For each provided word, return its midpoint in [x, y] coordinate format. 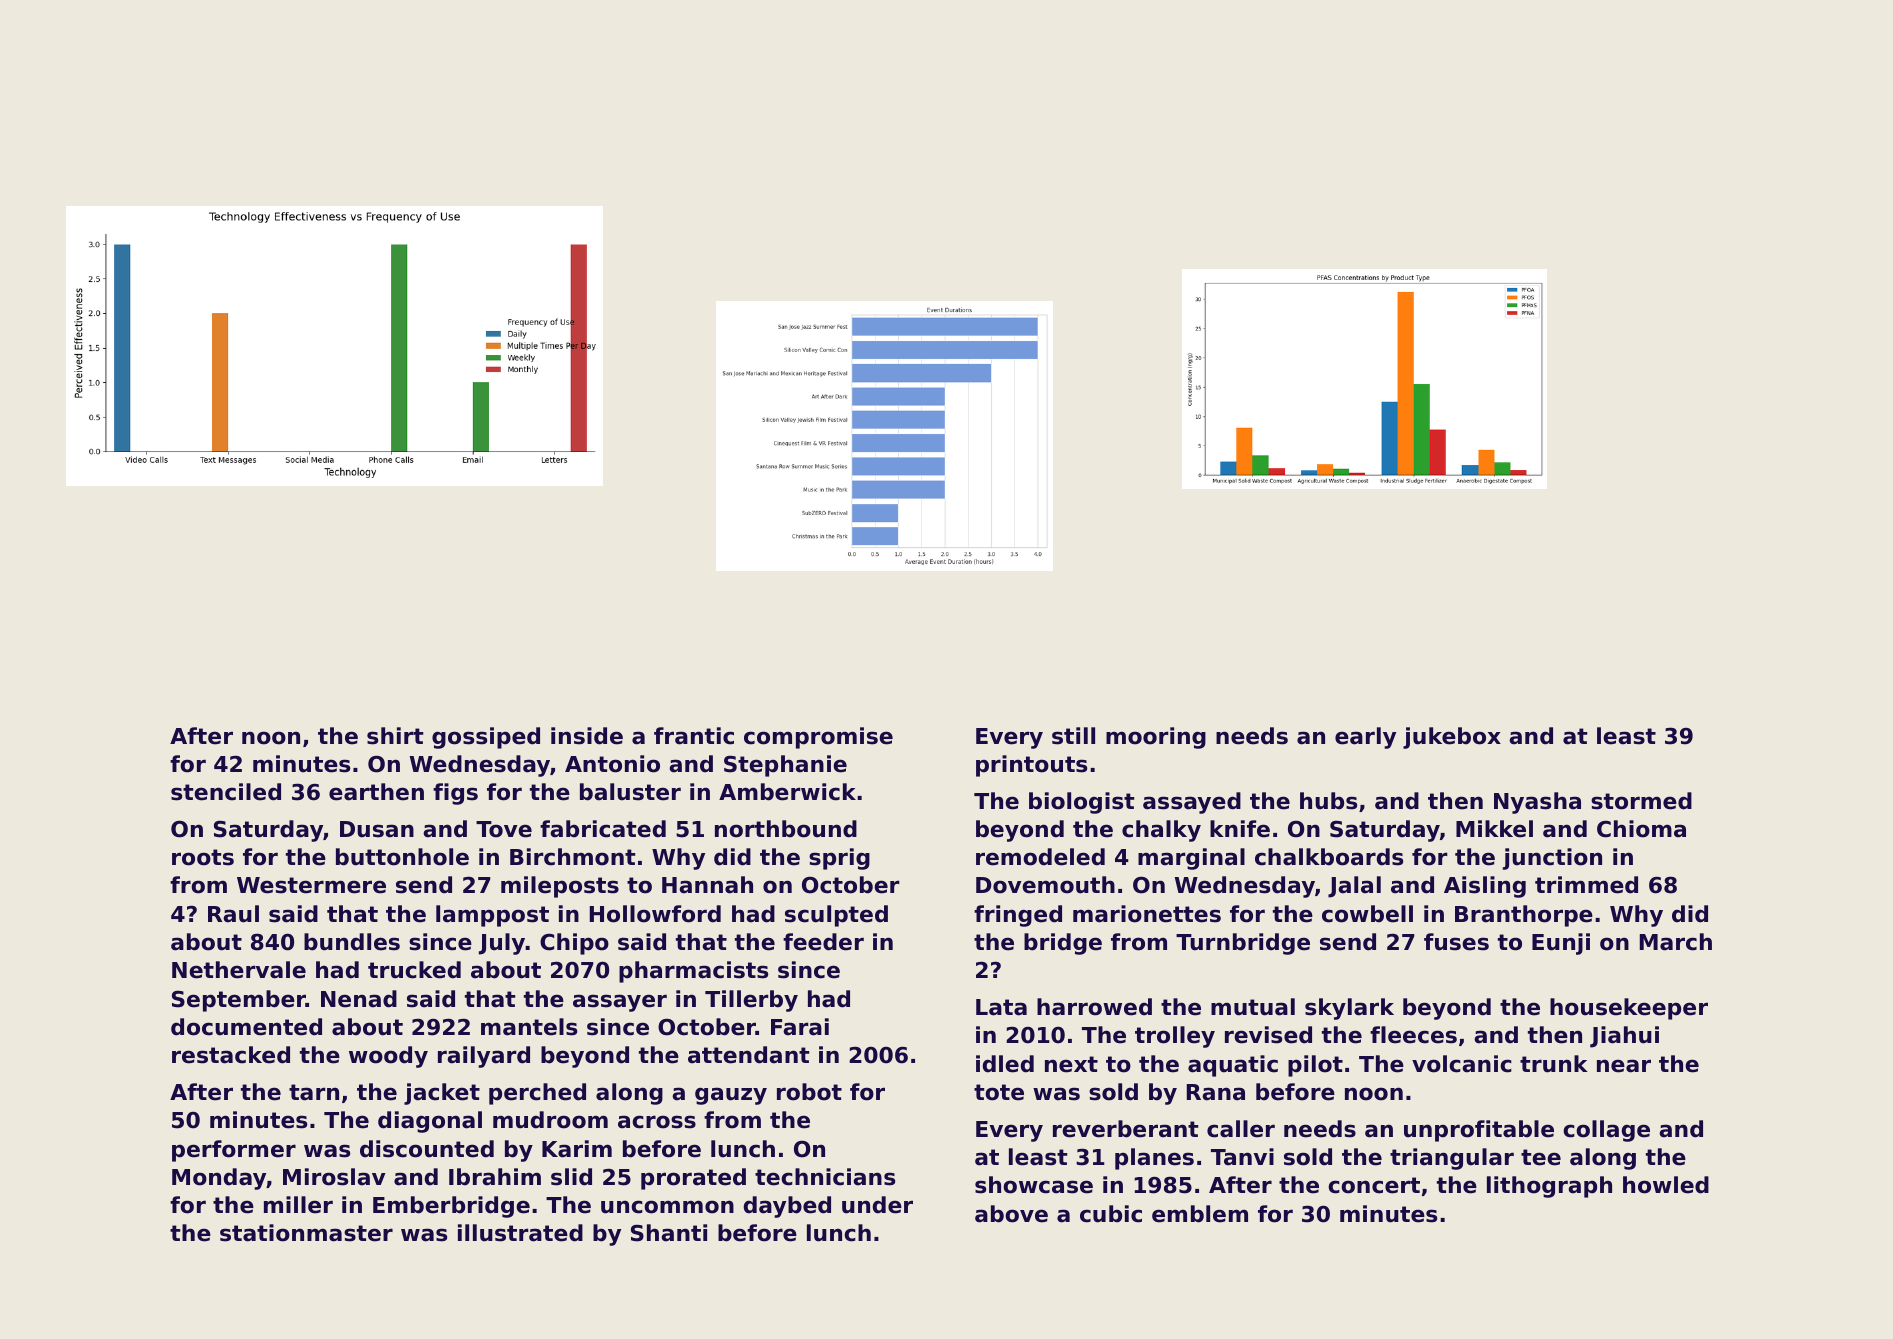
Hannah [707, 885]
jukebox [1452, 738]
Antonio [612, 764]
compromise [818, 738]
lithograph [1549, 1187]
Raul [233, 914]
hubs [1328, 801]
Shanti [669, 1233]
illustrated [520, 1233]
